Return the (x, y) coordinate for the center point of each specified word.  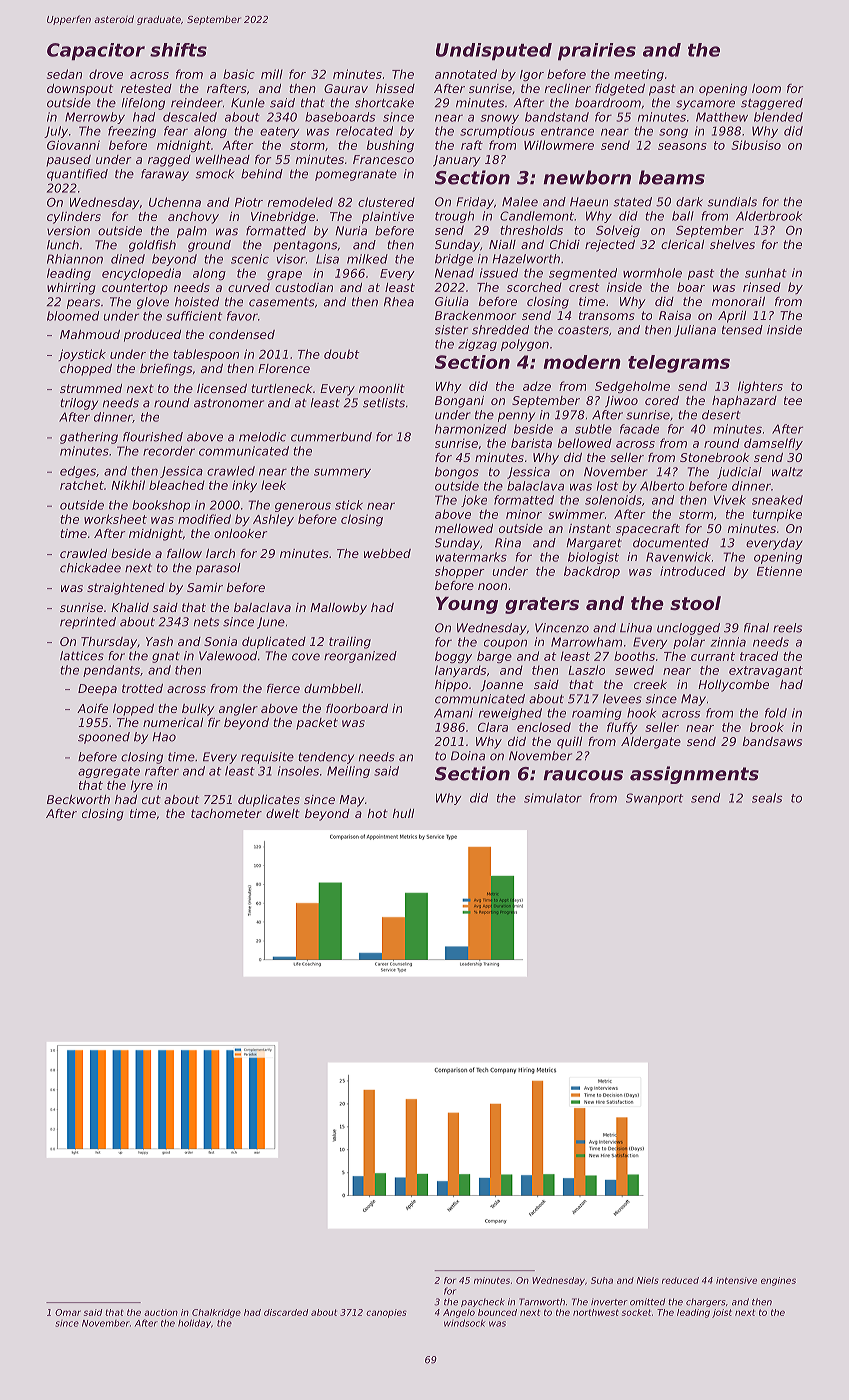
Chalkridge (216, 1313)
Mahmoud (90, 334)
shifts (178, 50)
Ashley (273, 520)
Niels (648, 1280)
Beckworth (78, 799)
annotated (466, 74)
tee (793, 400)
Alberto (662, 486)
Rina (508, 543)
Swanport (654, 799)
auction (161, 1312)
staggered (772, 104)
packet (317, 724)
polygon (525, 345)
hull (403, 813)
